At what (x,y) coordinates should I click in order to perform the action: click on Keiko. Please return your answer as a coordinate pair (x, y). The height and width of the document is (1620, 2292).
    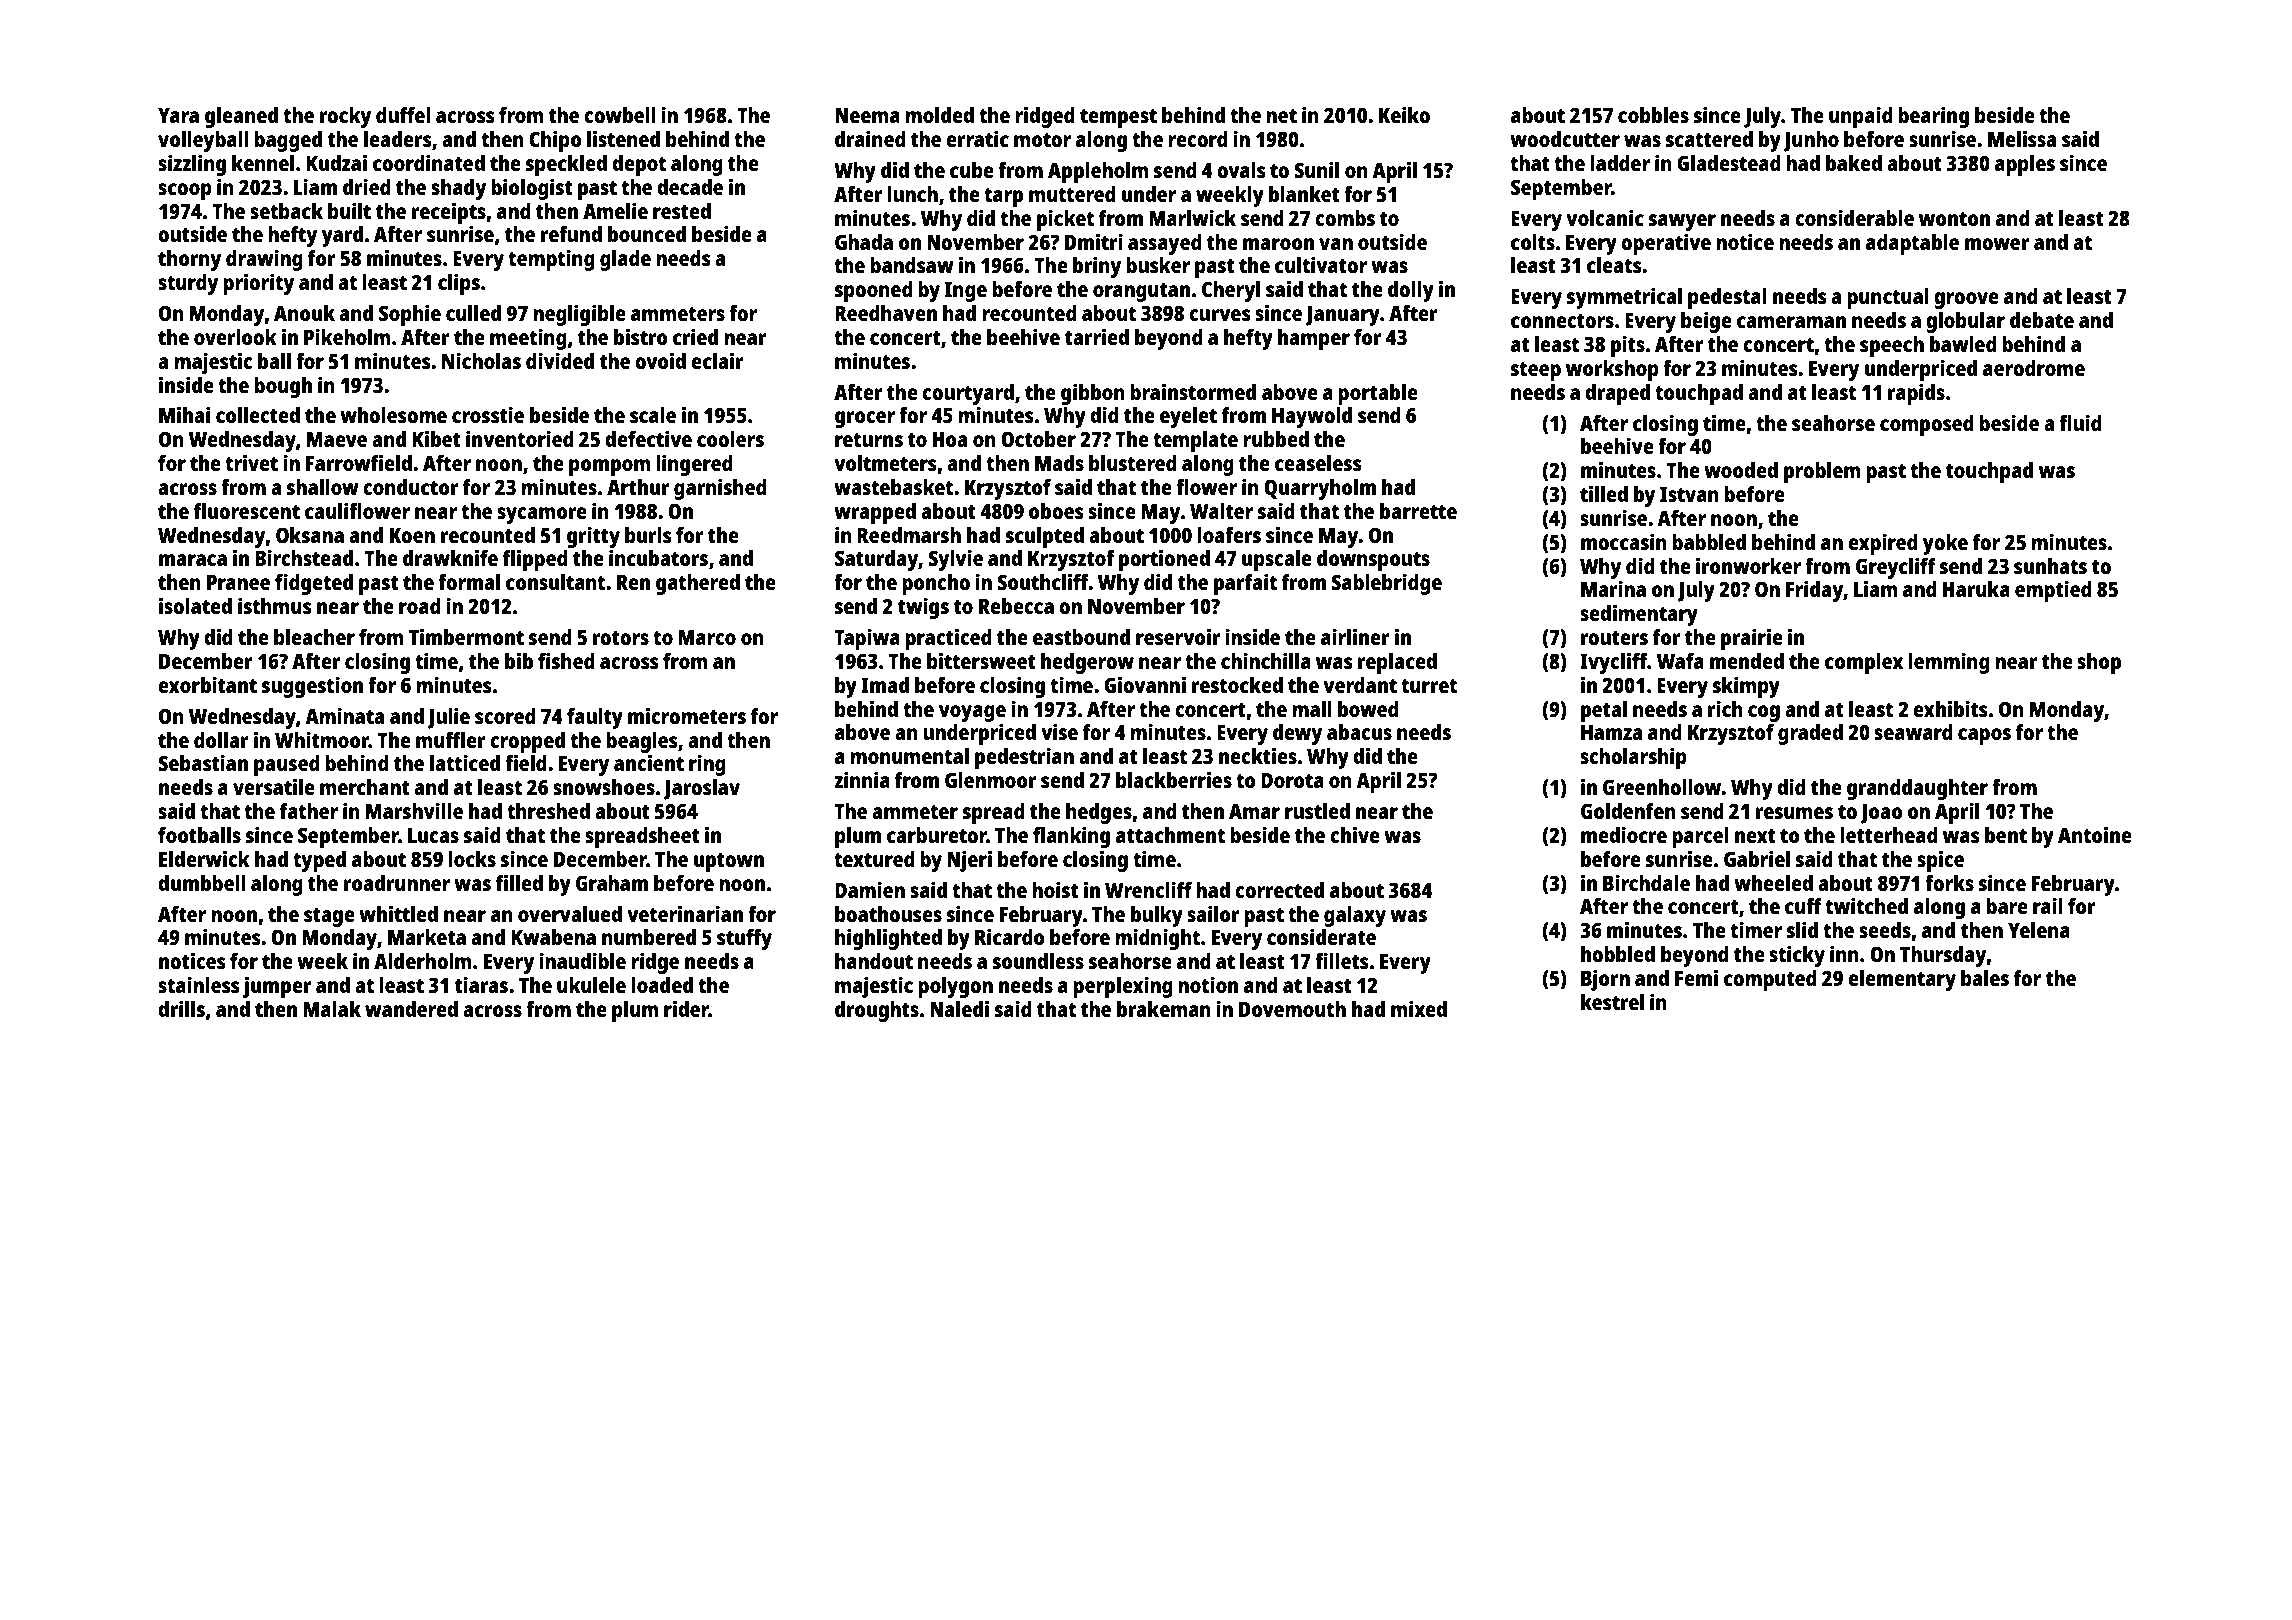
    Looking at the image, I should click on (1404, 114).
